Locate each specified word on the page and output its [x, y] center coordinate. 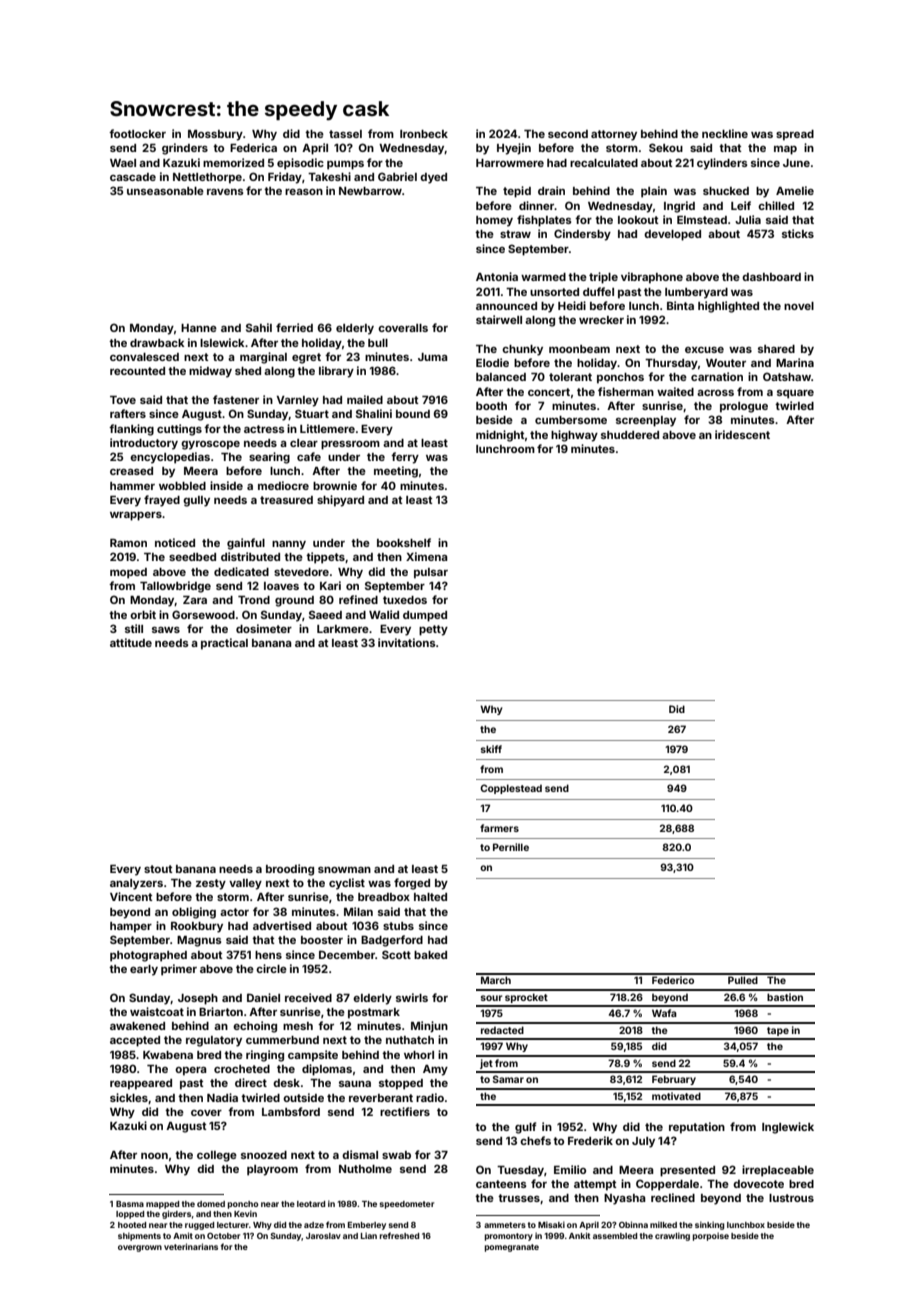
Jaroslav [323, 1236]
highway [574, 436]
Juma [433, 357]
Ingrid [679, 207]
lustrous [791, 1198]
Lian [369, 1235]
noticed [175, 542]
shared [776, 349]
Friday [285, 178]
